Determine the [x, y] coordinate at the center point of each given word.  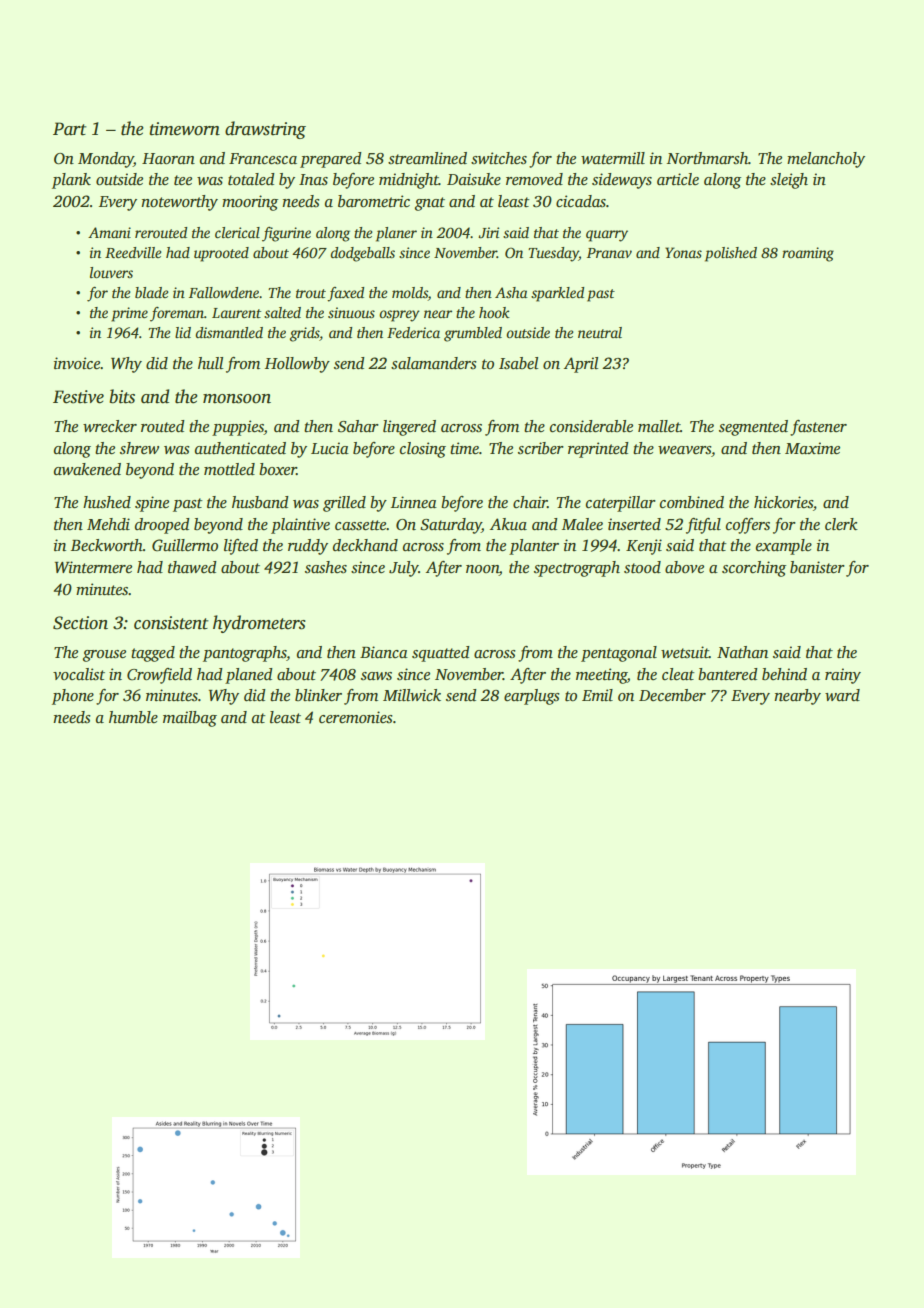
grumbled [473, 334]
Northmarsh [707, 158]
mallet [659, 426]
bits [122, 396]
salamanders [434, 363]
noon [482, 570]
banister [817, 567]
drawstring [265, 130]
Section [80, 623]
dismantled [229, 332]
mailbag [190, 719]
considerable [591, 426]
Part [69, 129]
